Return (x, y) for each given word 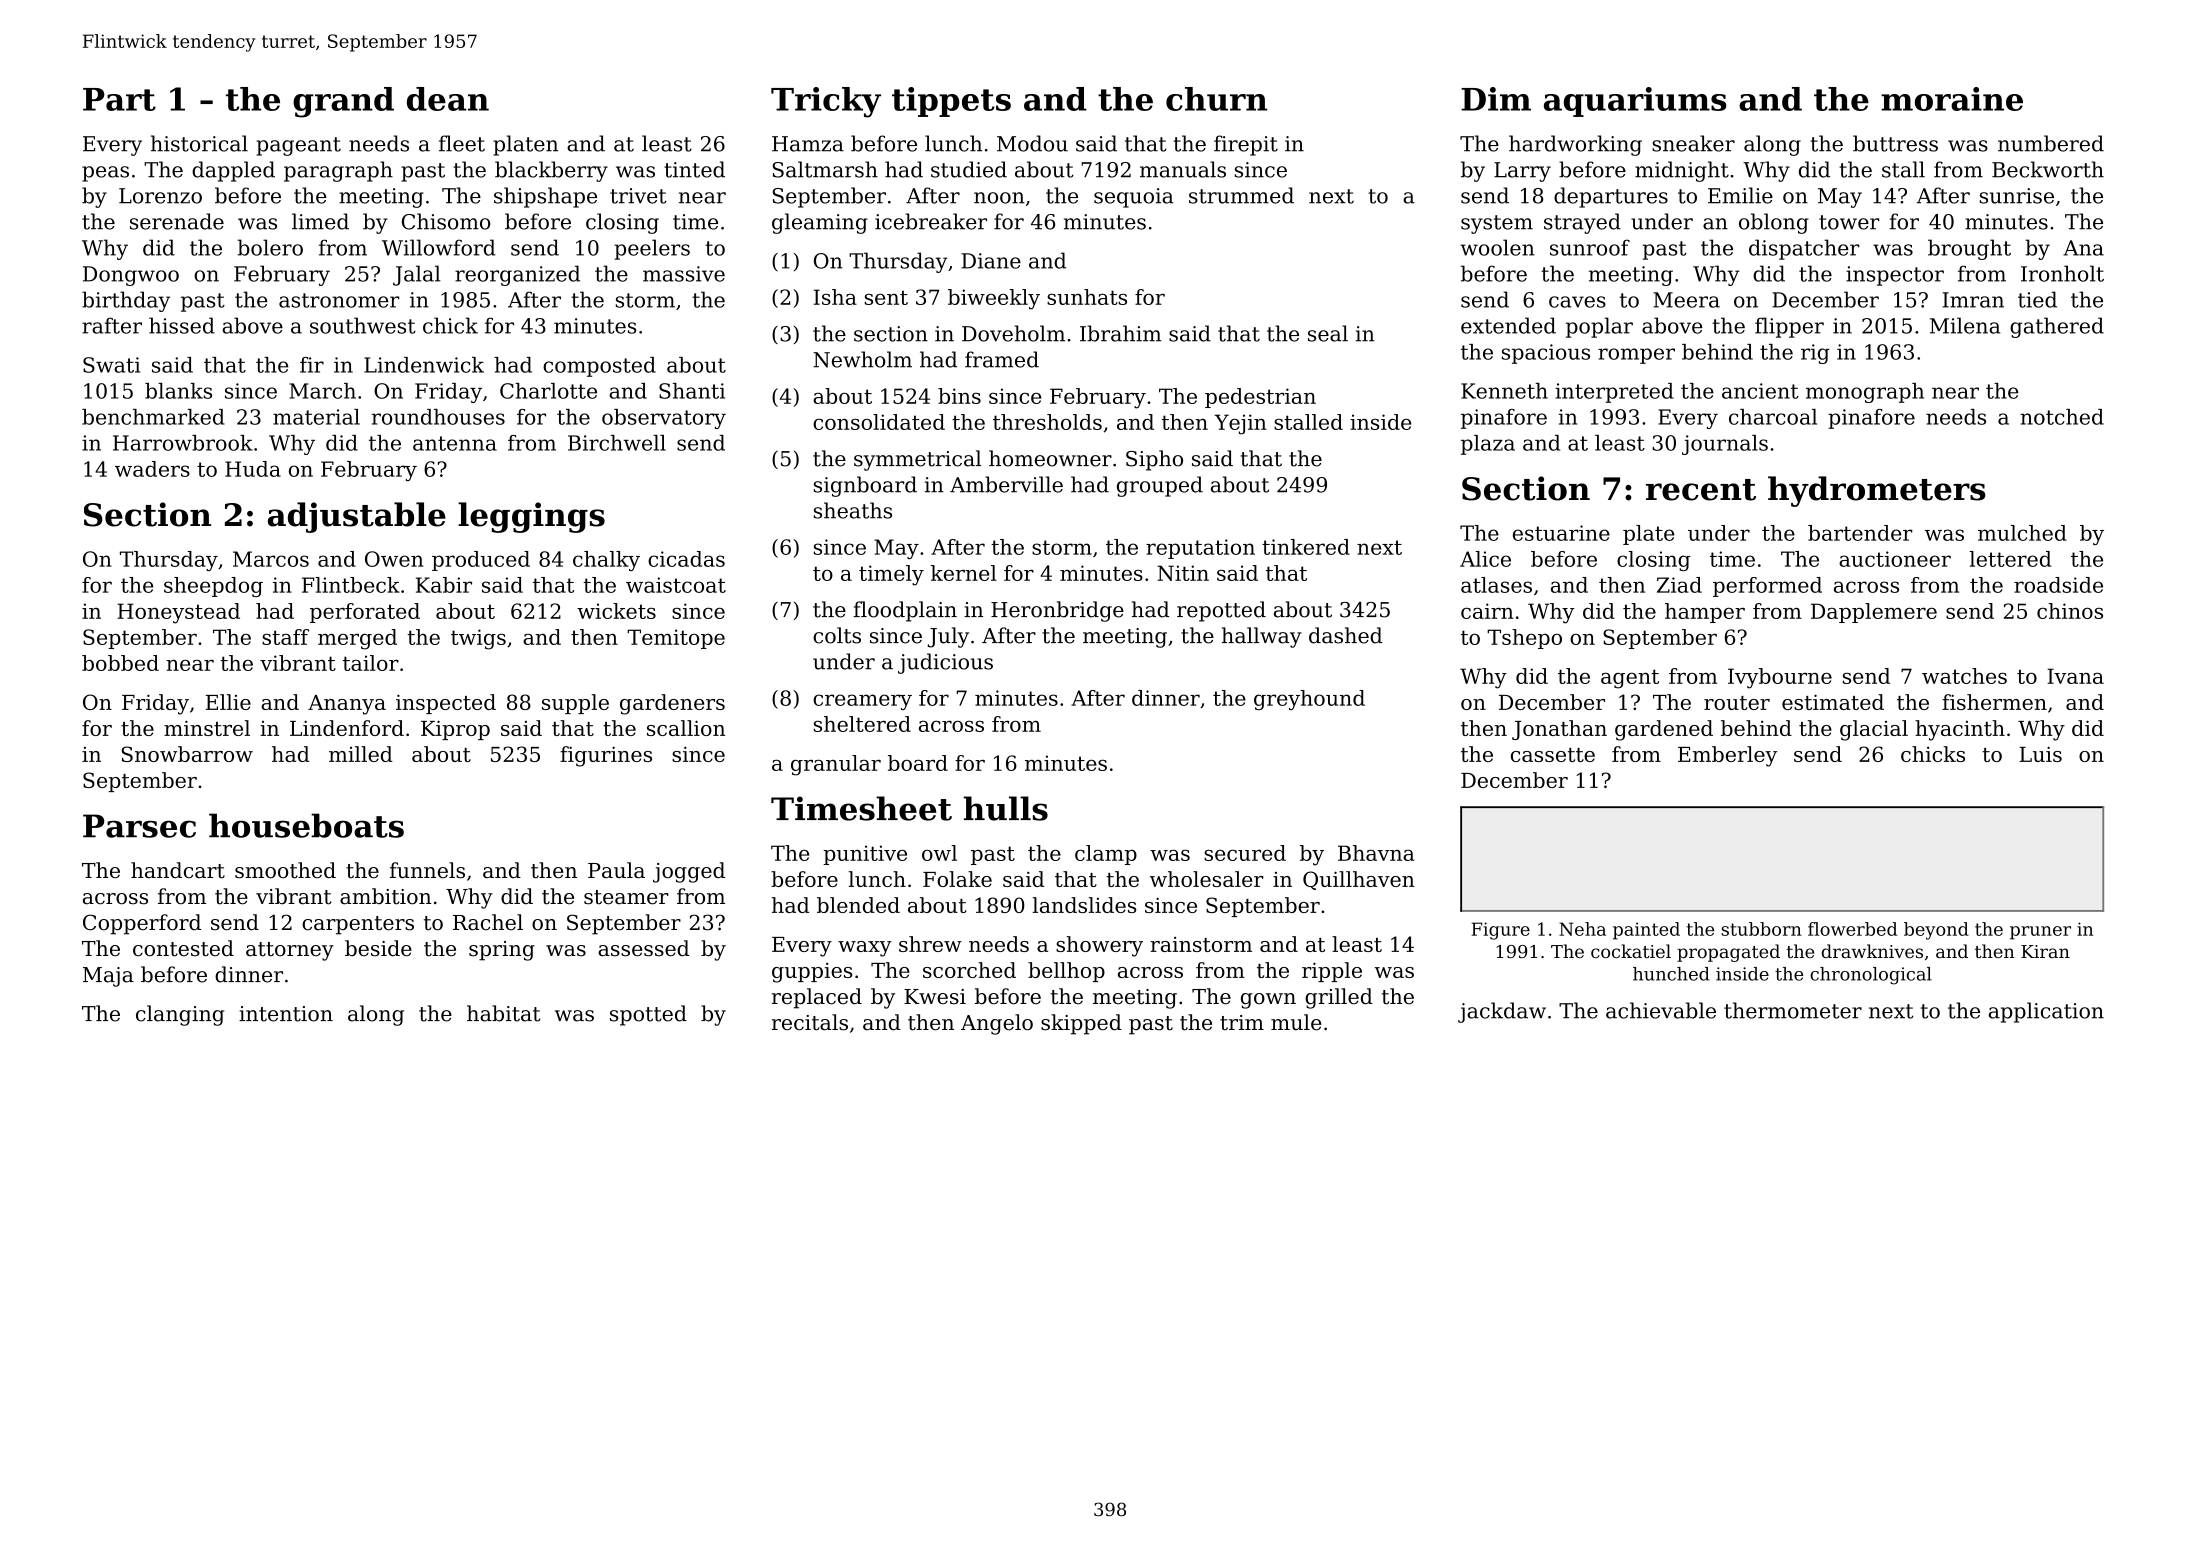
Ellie (228, 702)
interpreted (1614, 393)
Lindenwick (424, 365)
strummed (1241, 195)
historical (199, 143)
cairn (1487, 611)
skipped (1081, 1024)
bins (959, 396)
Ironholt (2062, 273)
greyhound (1309, 700)
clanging (180, 1015)
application (2046, 1012)
